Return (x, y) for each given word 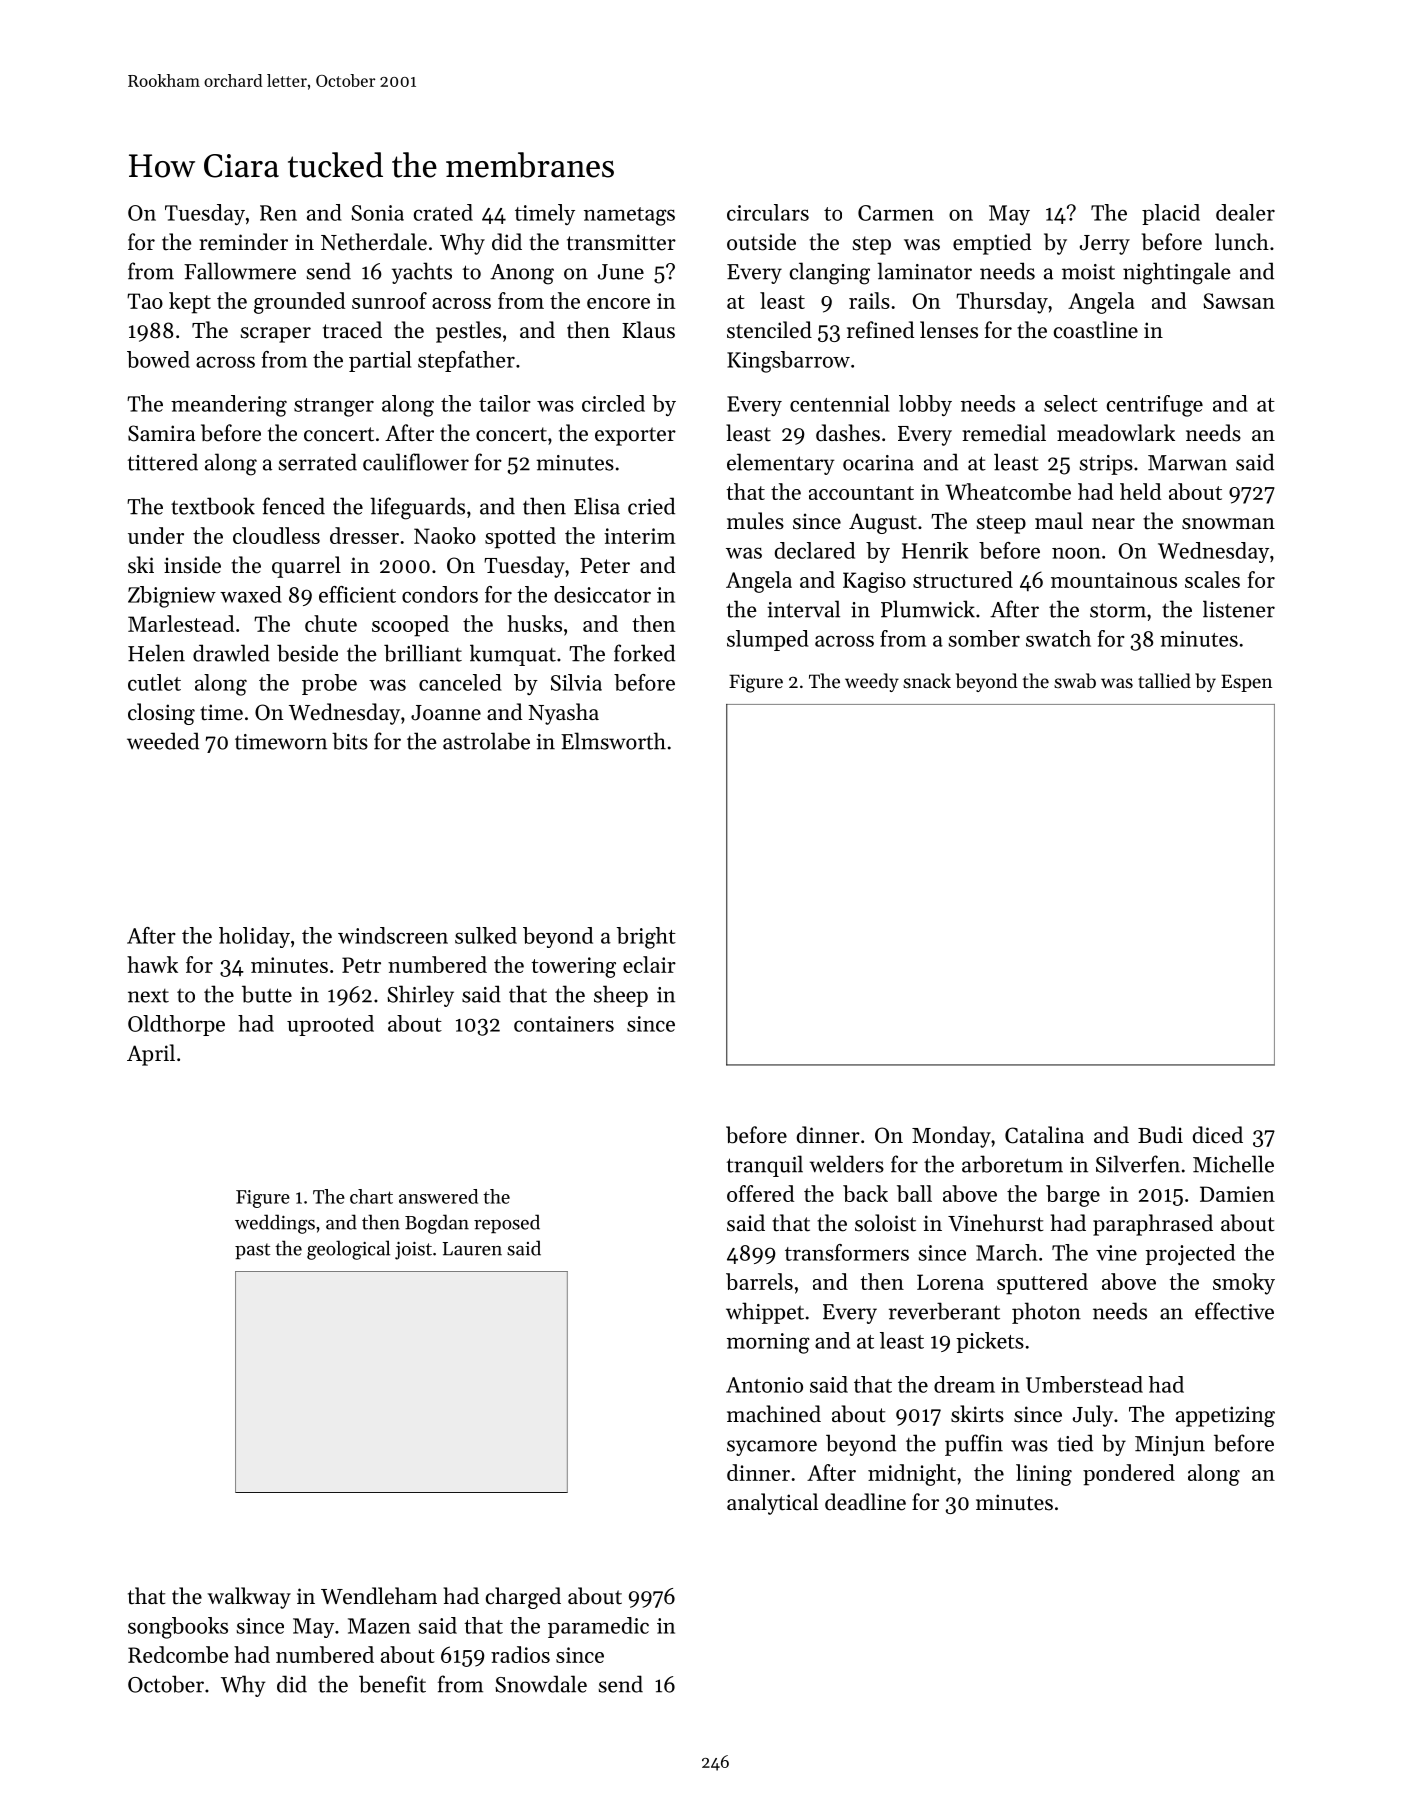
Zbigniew (172, 597)
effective (1234, 1311)
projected (1190, 1254)
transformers (847, 1252)
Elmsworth (613, 741)
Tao (145, 301)
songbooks (178, 1628)
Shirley (420, 996)
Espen (1246, 683)
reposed (507, 1223)
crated (443, 212)
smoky (1244, 1284)
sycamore (772, 1448)
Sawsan (1239, 301)
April (151, 1055)
